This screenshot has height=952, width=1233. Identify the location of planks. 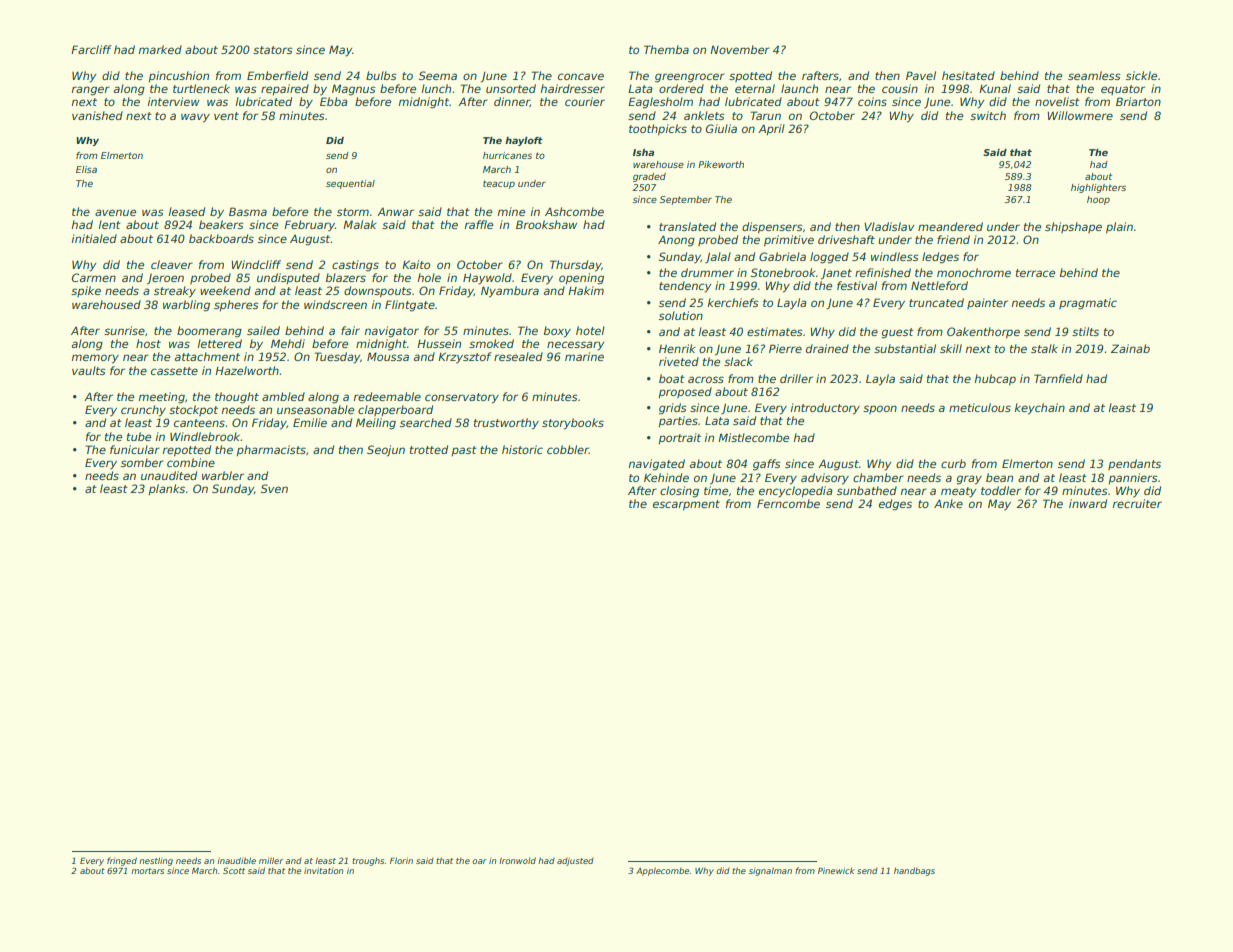
(167, 489).
